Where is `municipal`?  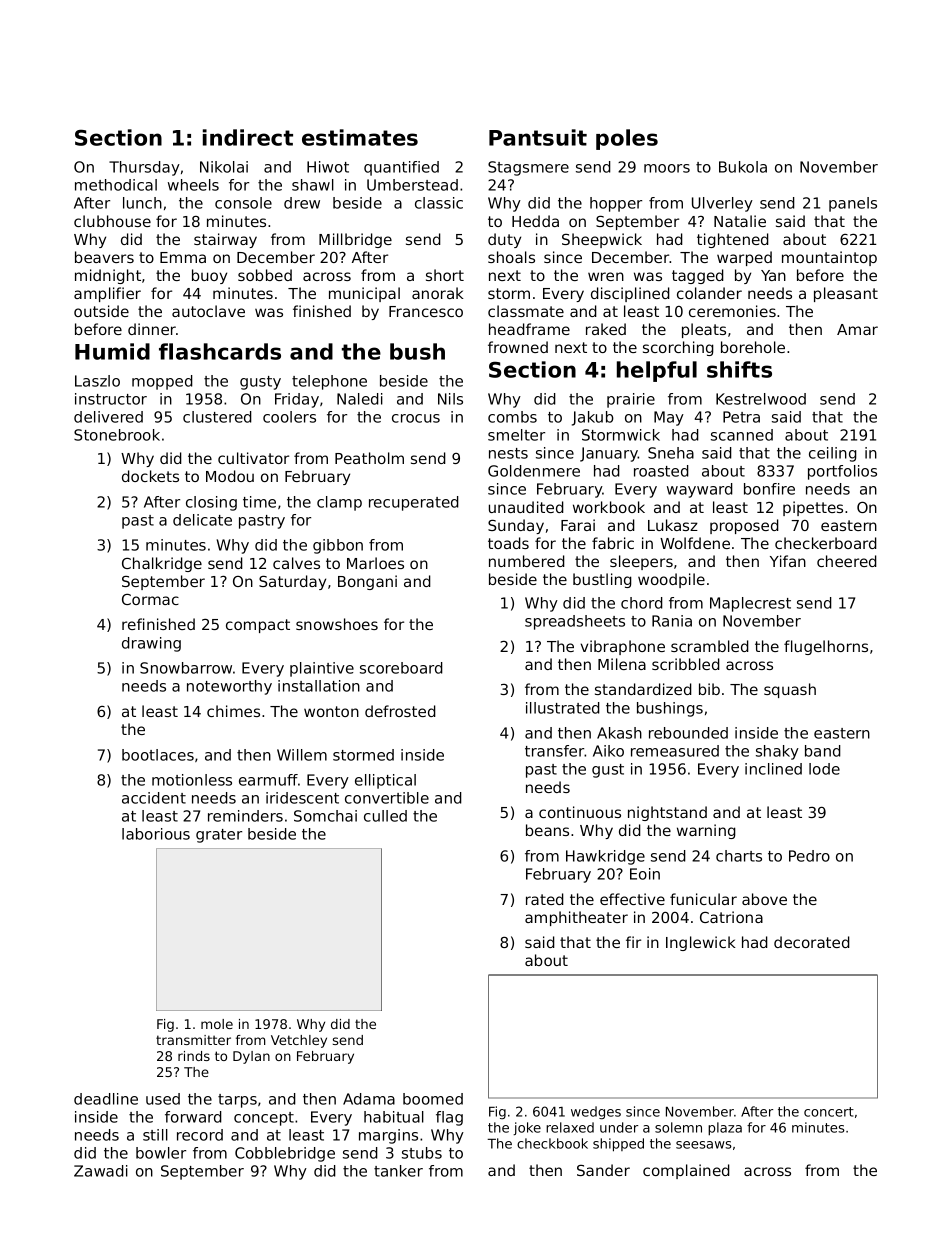
municipal is located at coordinates (364, 294).
